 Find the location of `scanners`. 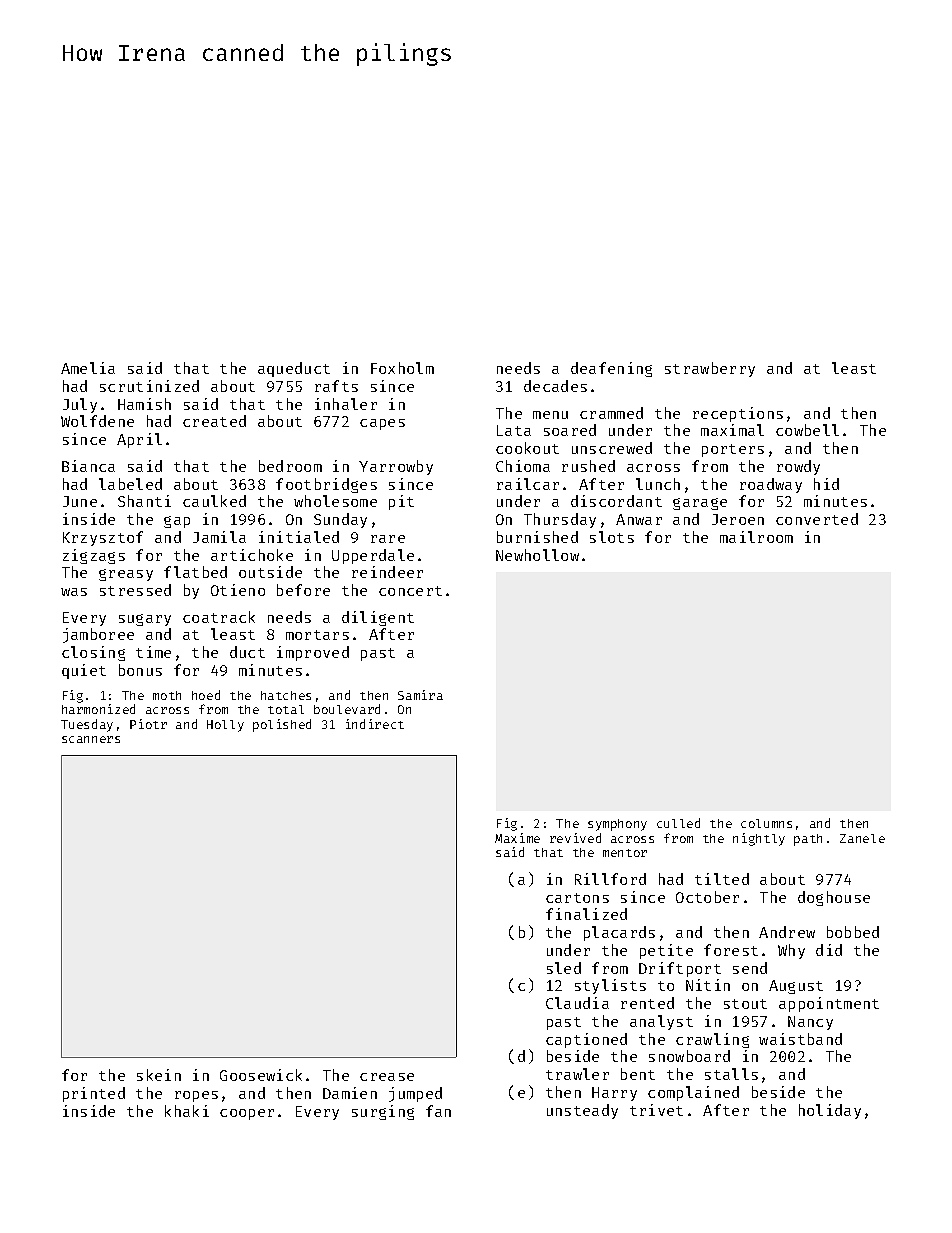

scanners is located at coordinates (91, 739).
